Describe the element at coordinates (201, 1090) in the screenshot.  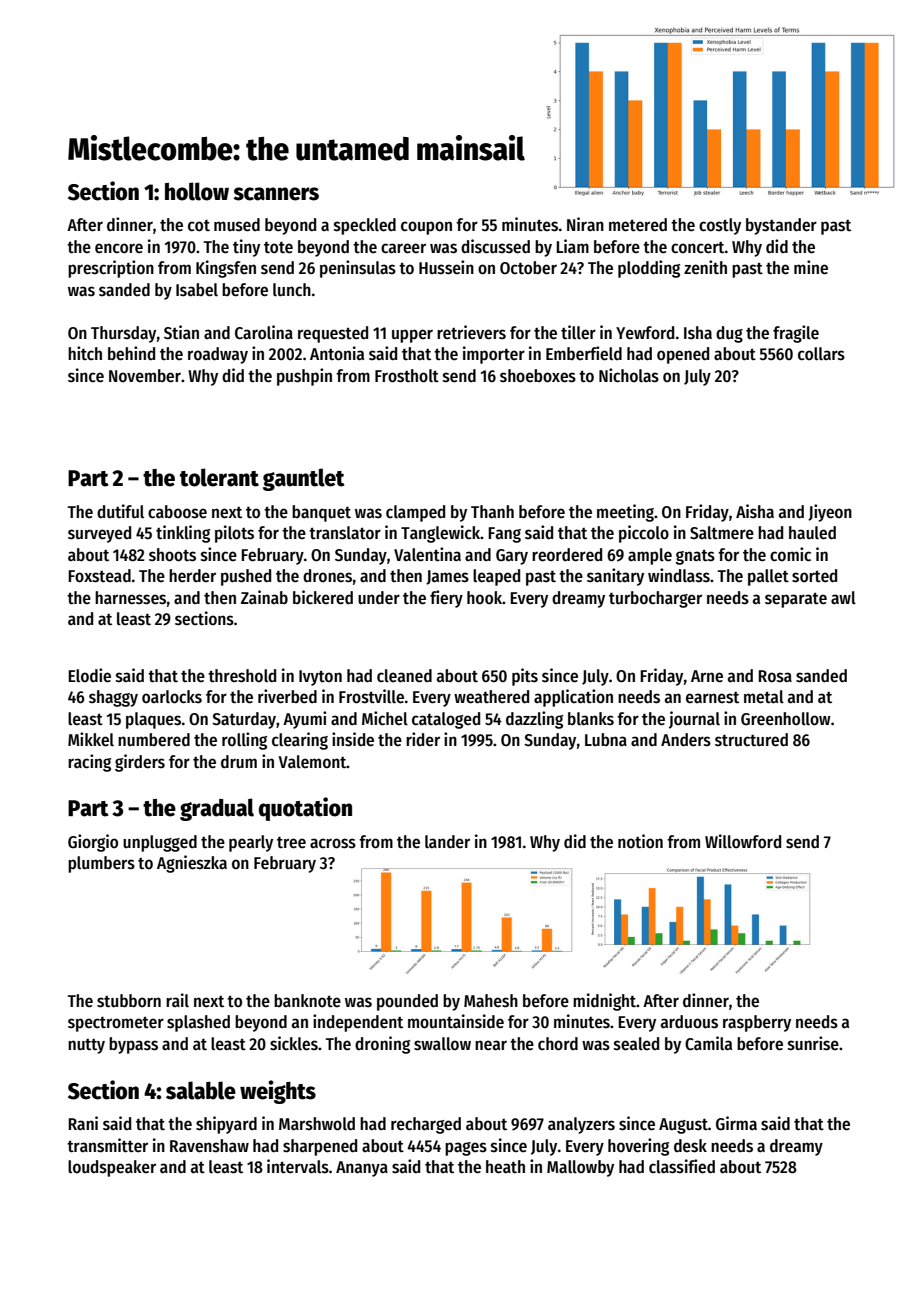
I see `salable` at that location.
